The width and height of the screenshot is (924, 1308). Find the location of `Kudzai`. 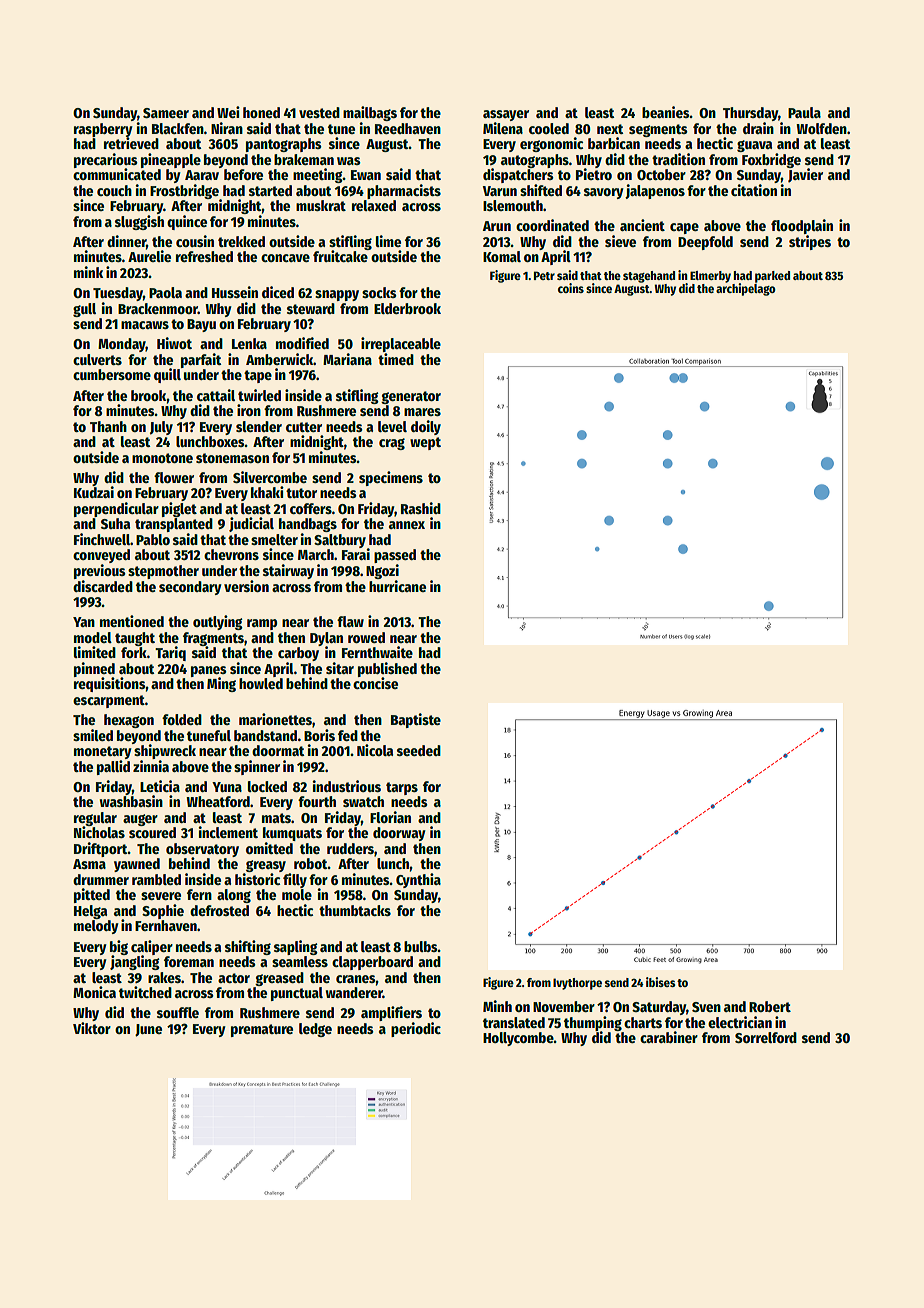

Kudzai is located at coordinates (94, 492).
